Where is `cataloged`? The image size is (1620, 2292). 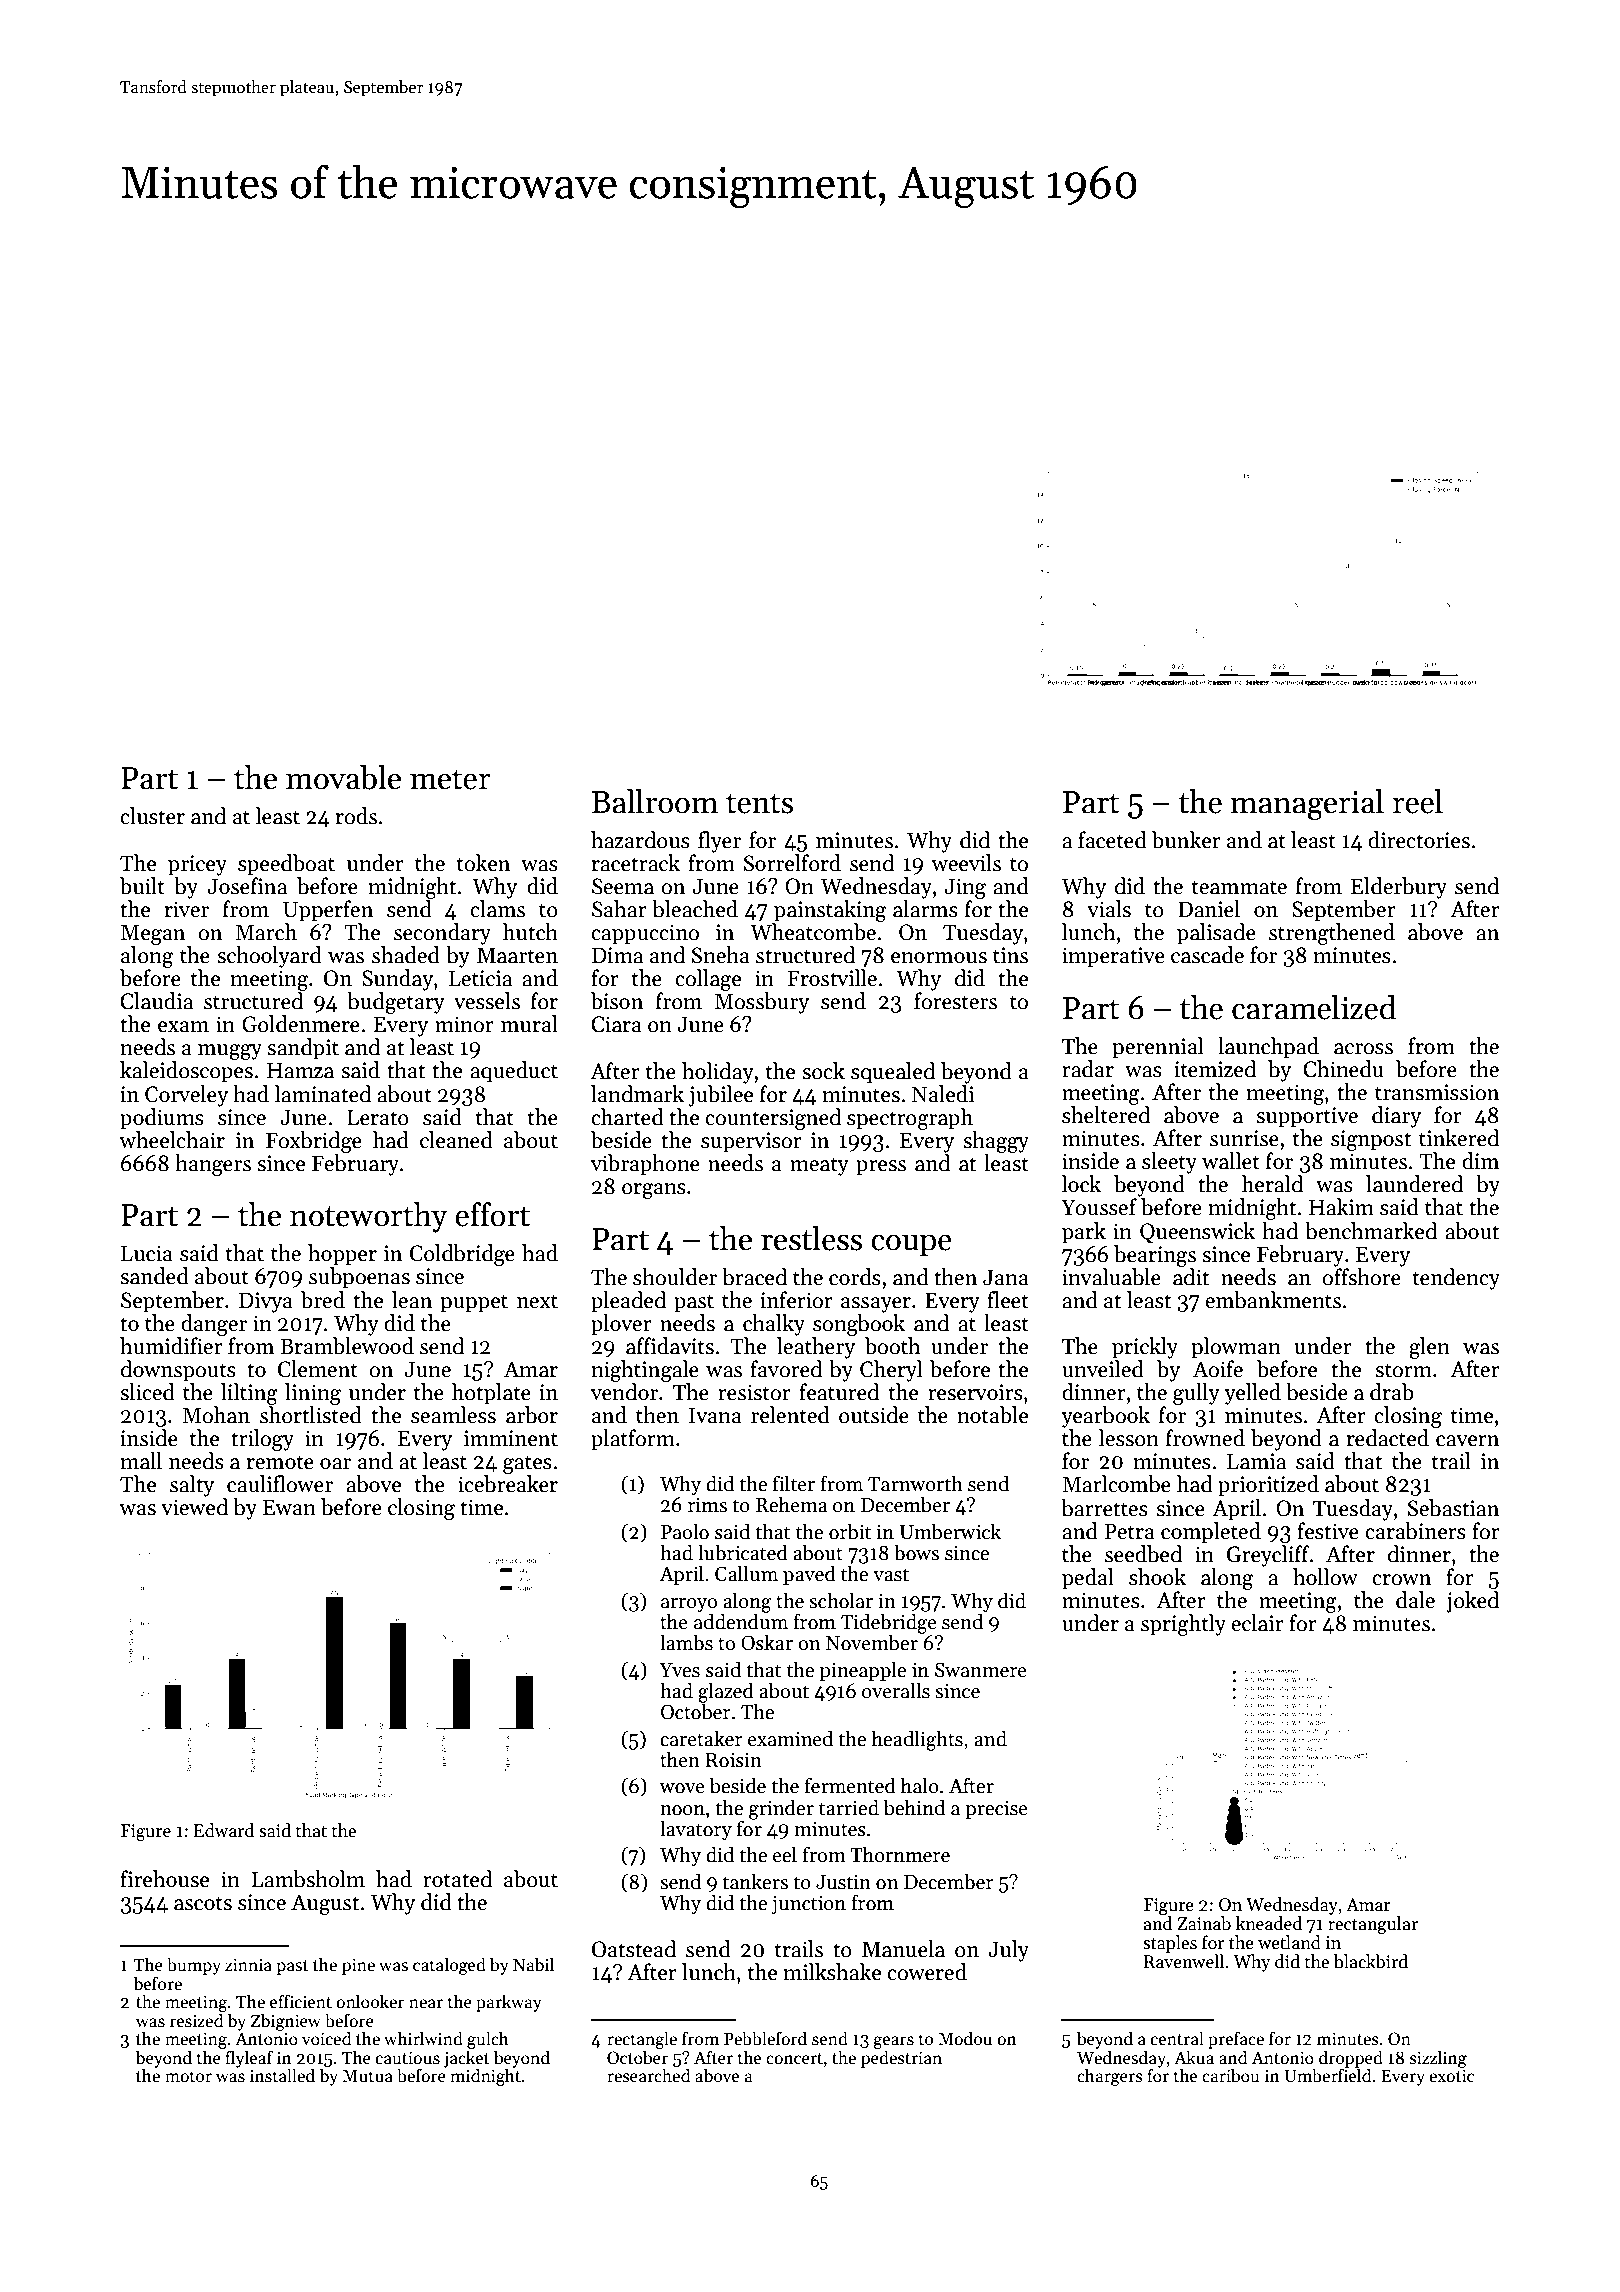 cataloged is located at coordinates (449, 1966).
